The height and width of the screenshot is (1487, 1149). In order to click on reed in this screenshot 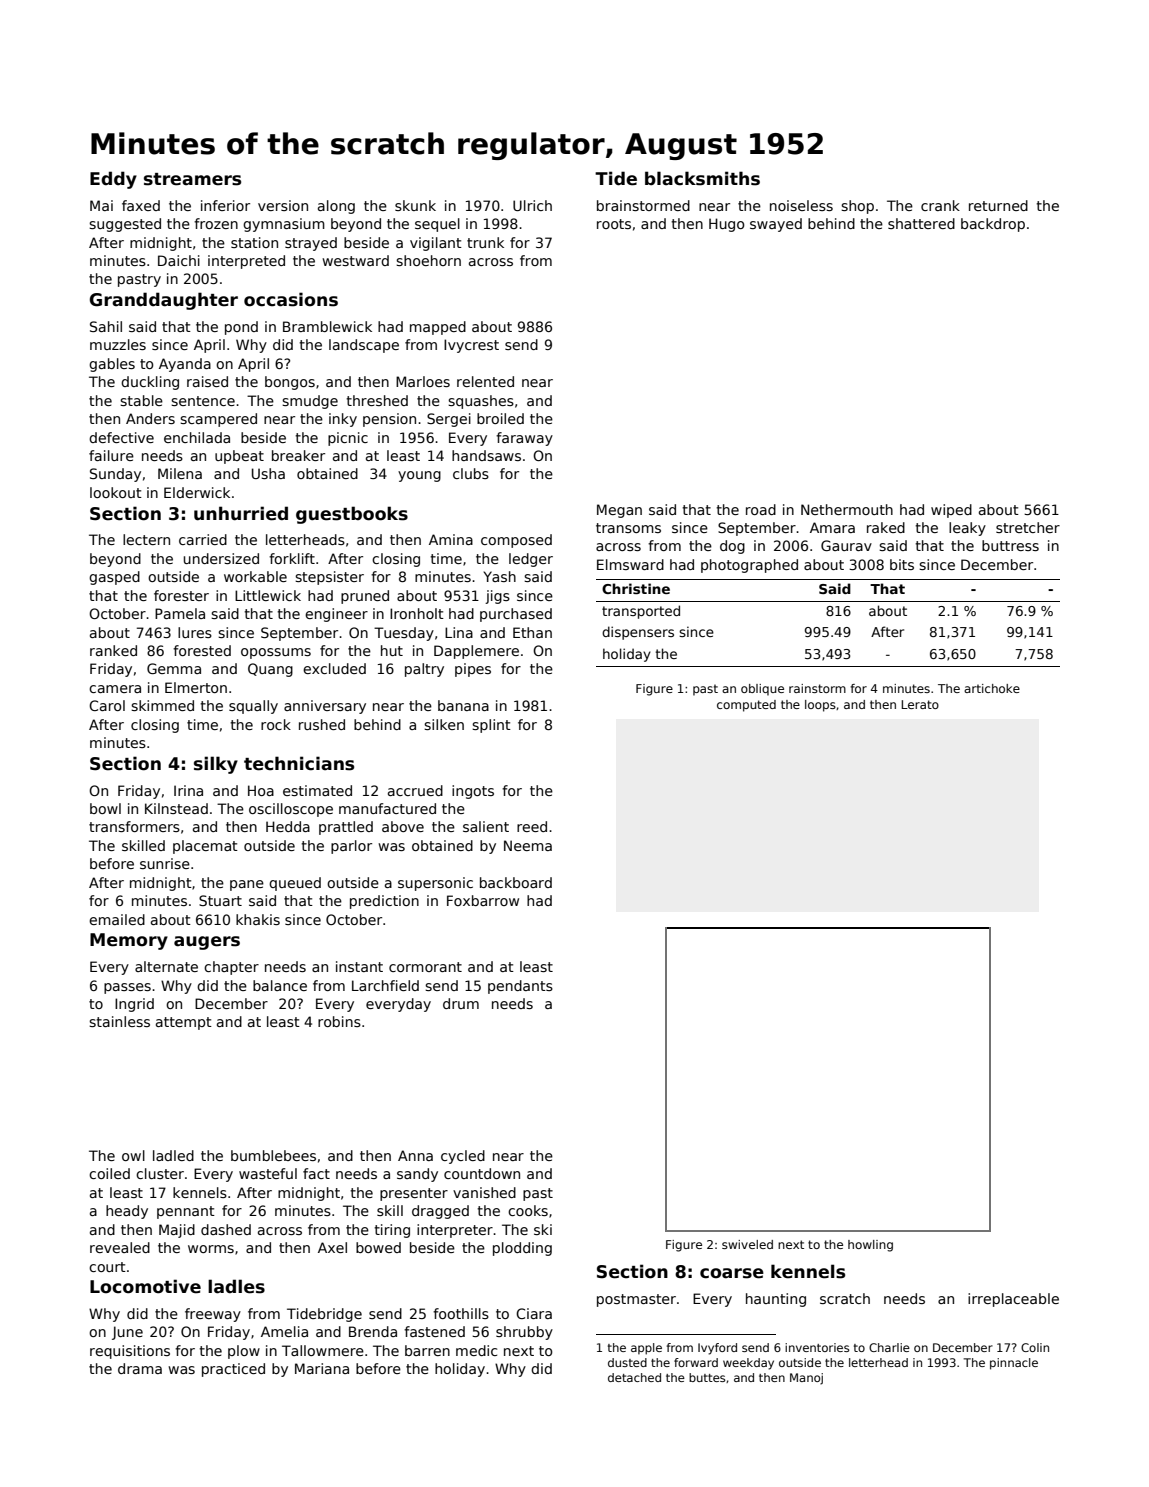, I will do `click(532, 826)`.
